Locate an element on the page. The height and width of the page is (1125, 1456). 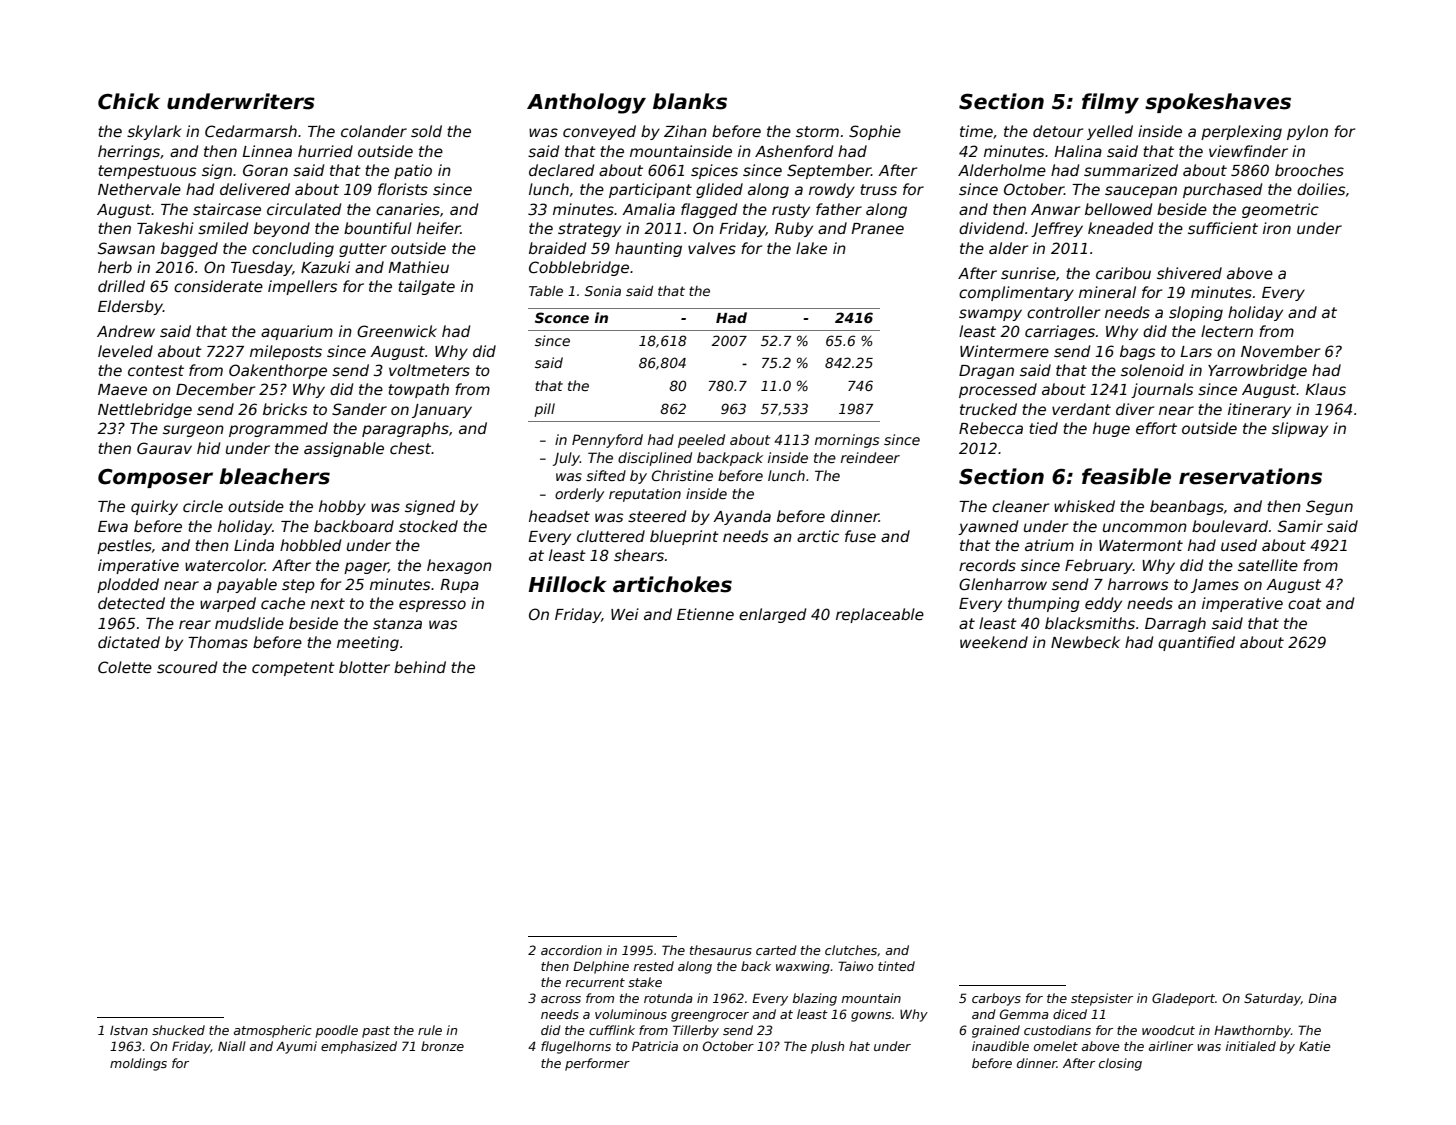
bleachers is located at coordinates (274, 476).
